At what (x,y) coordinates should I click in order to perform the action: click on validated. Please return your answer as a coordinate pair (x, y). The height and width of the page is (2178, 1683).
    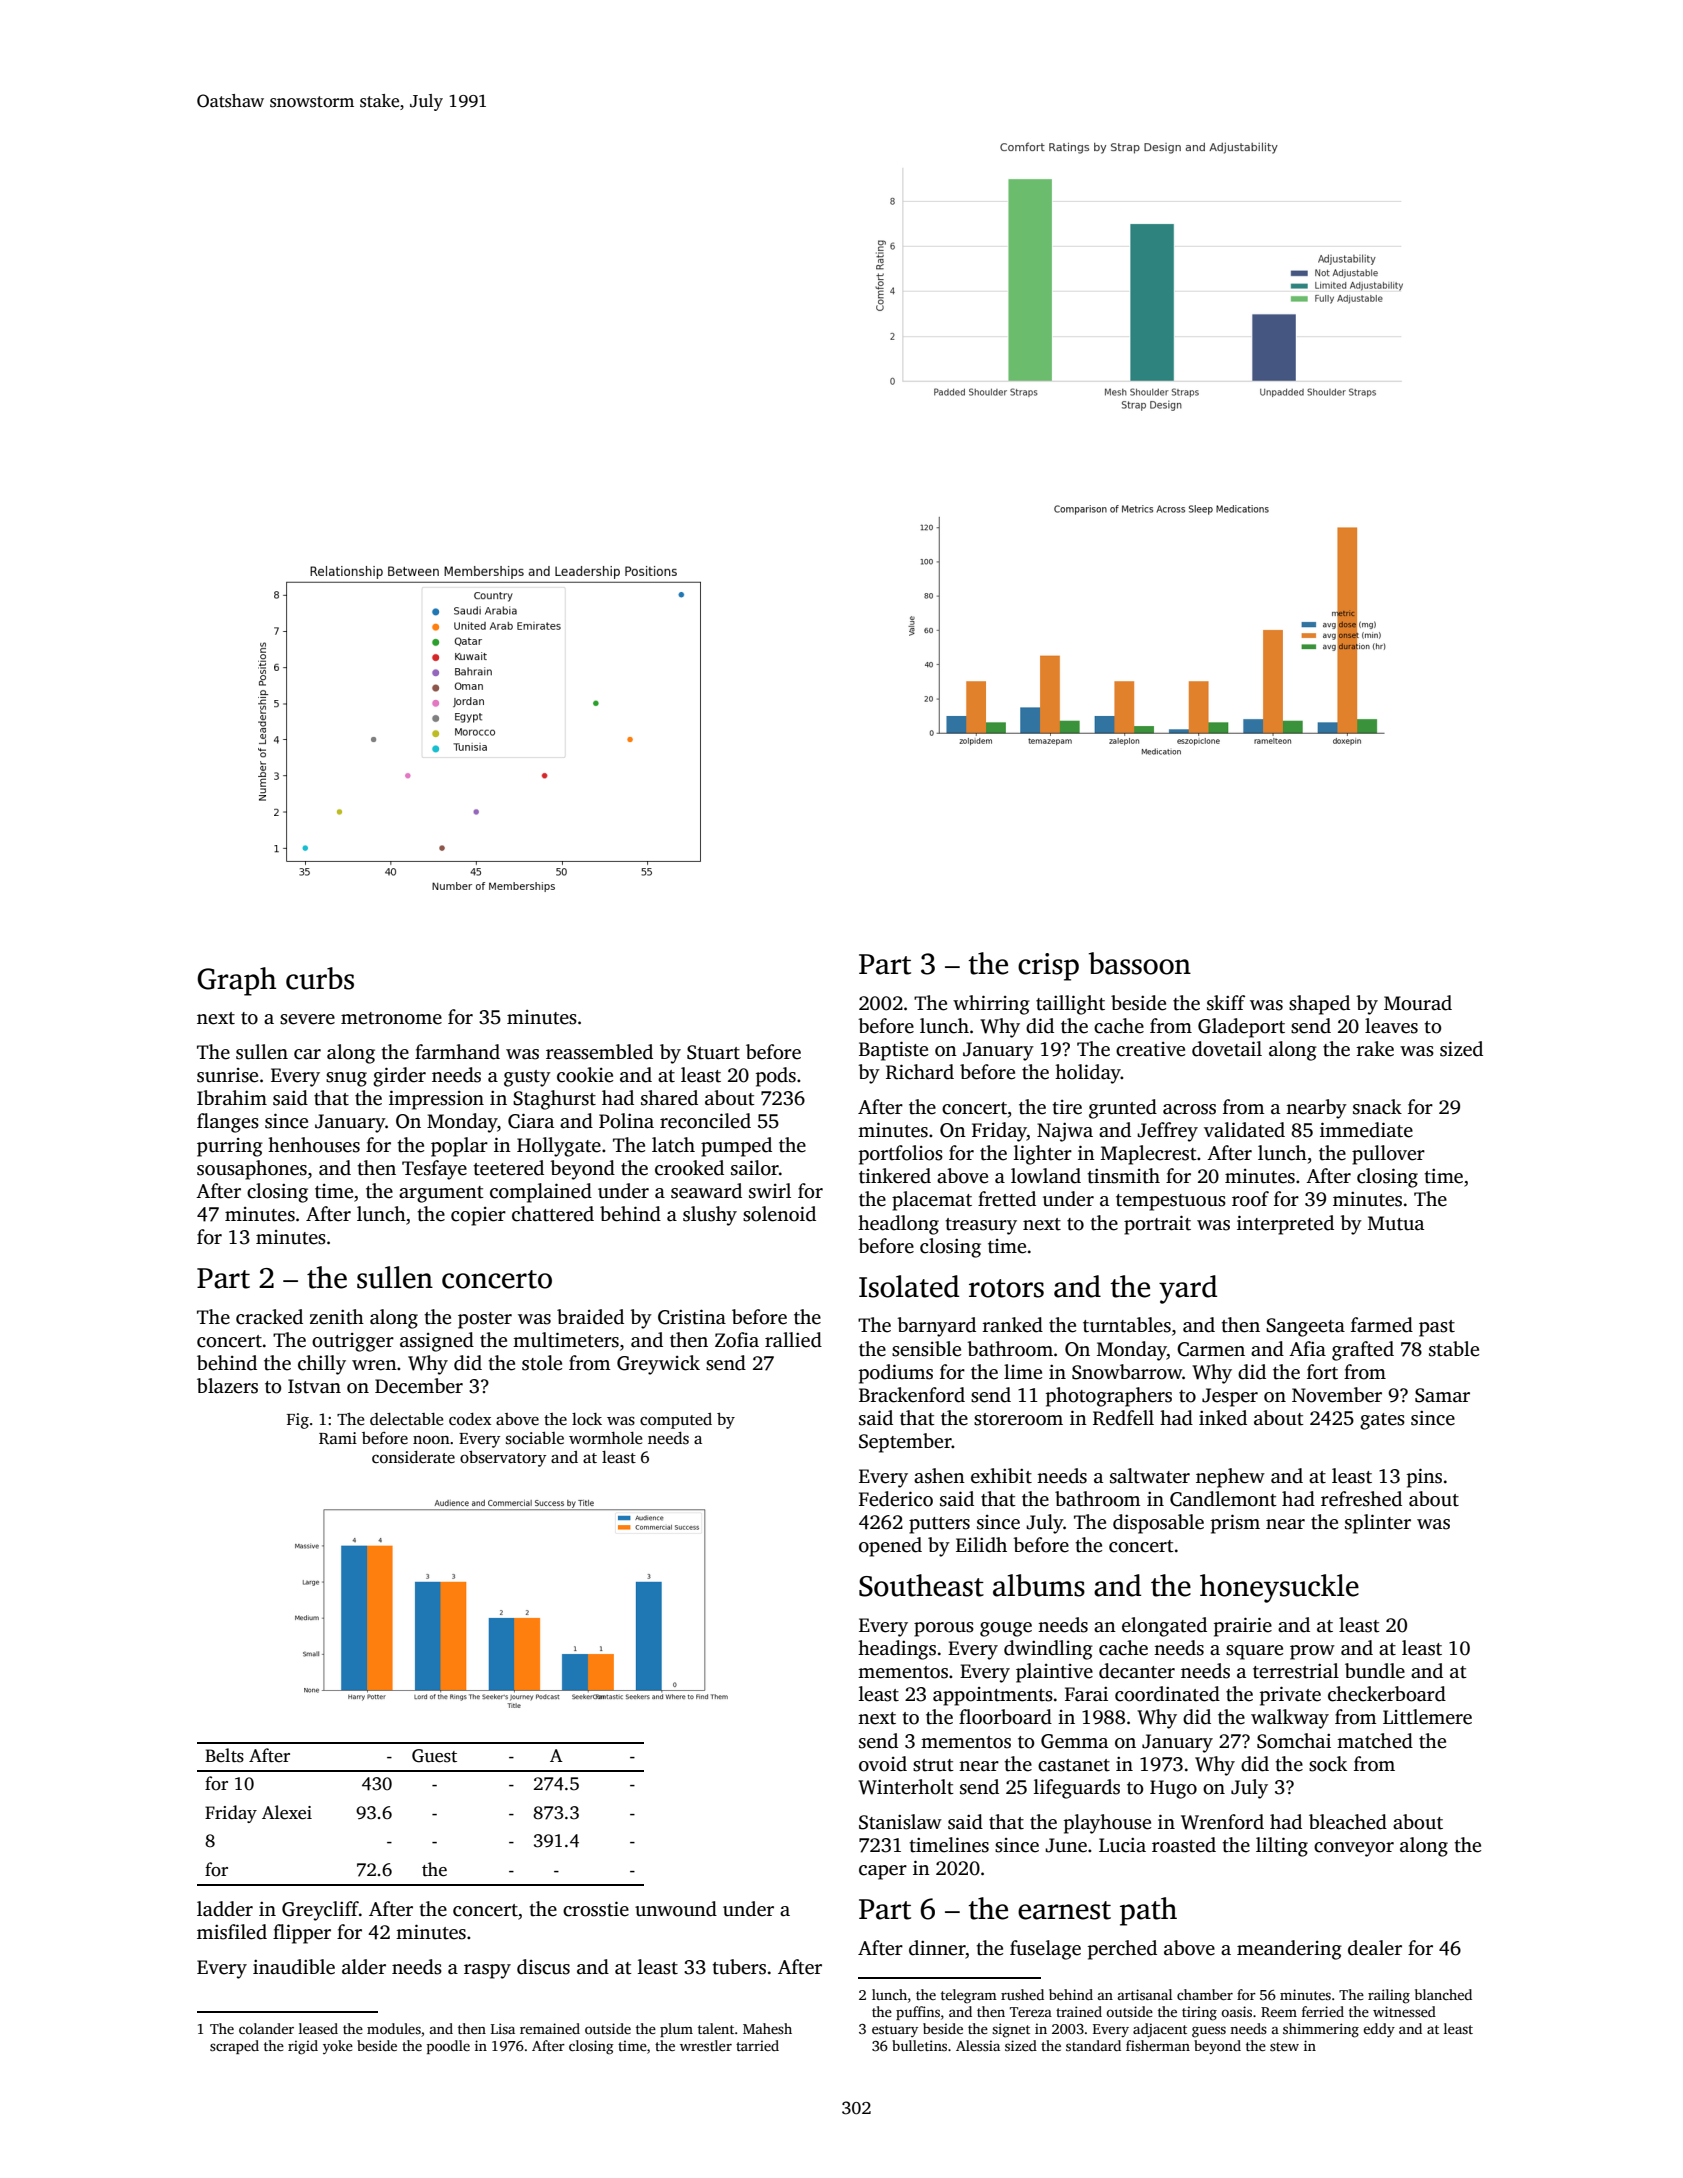
    Looking at the image, I should click on (1244, 1130).
